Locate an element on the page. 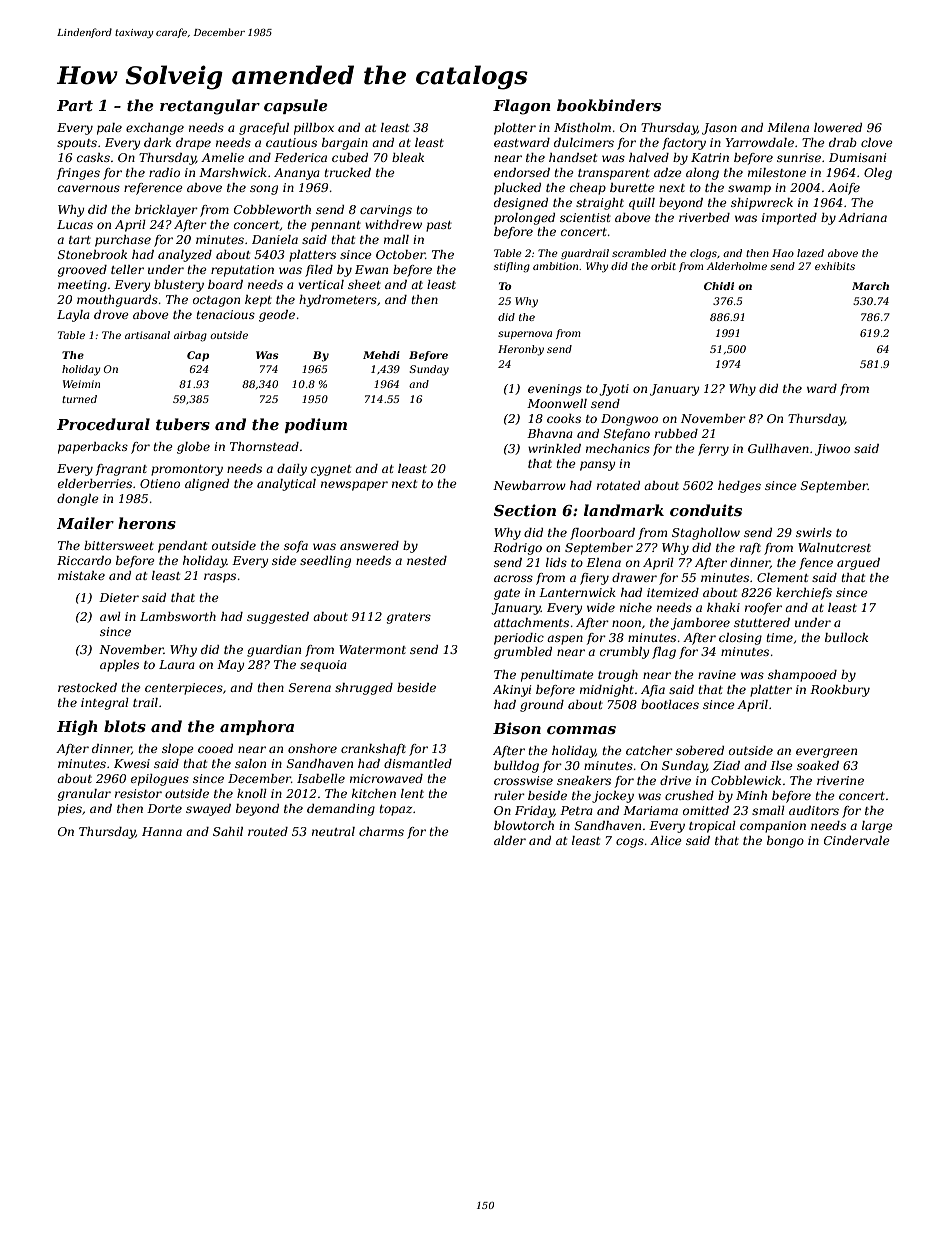  handset is located at coordinates (573, 157).
